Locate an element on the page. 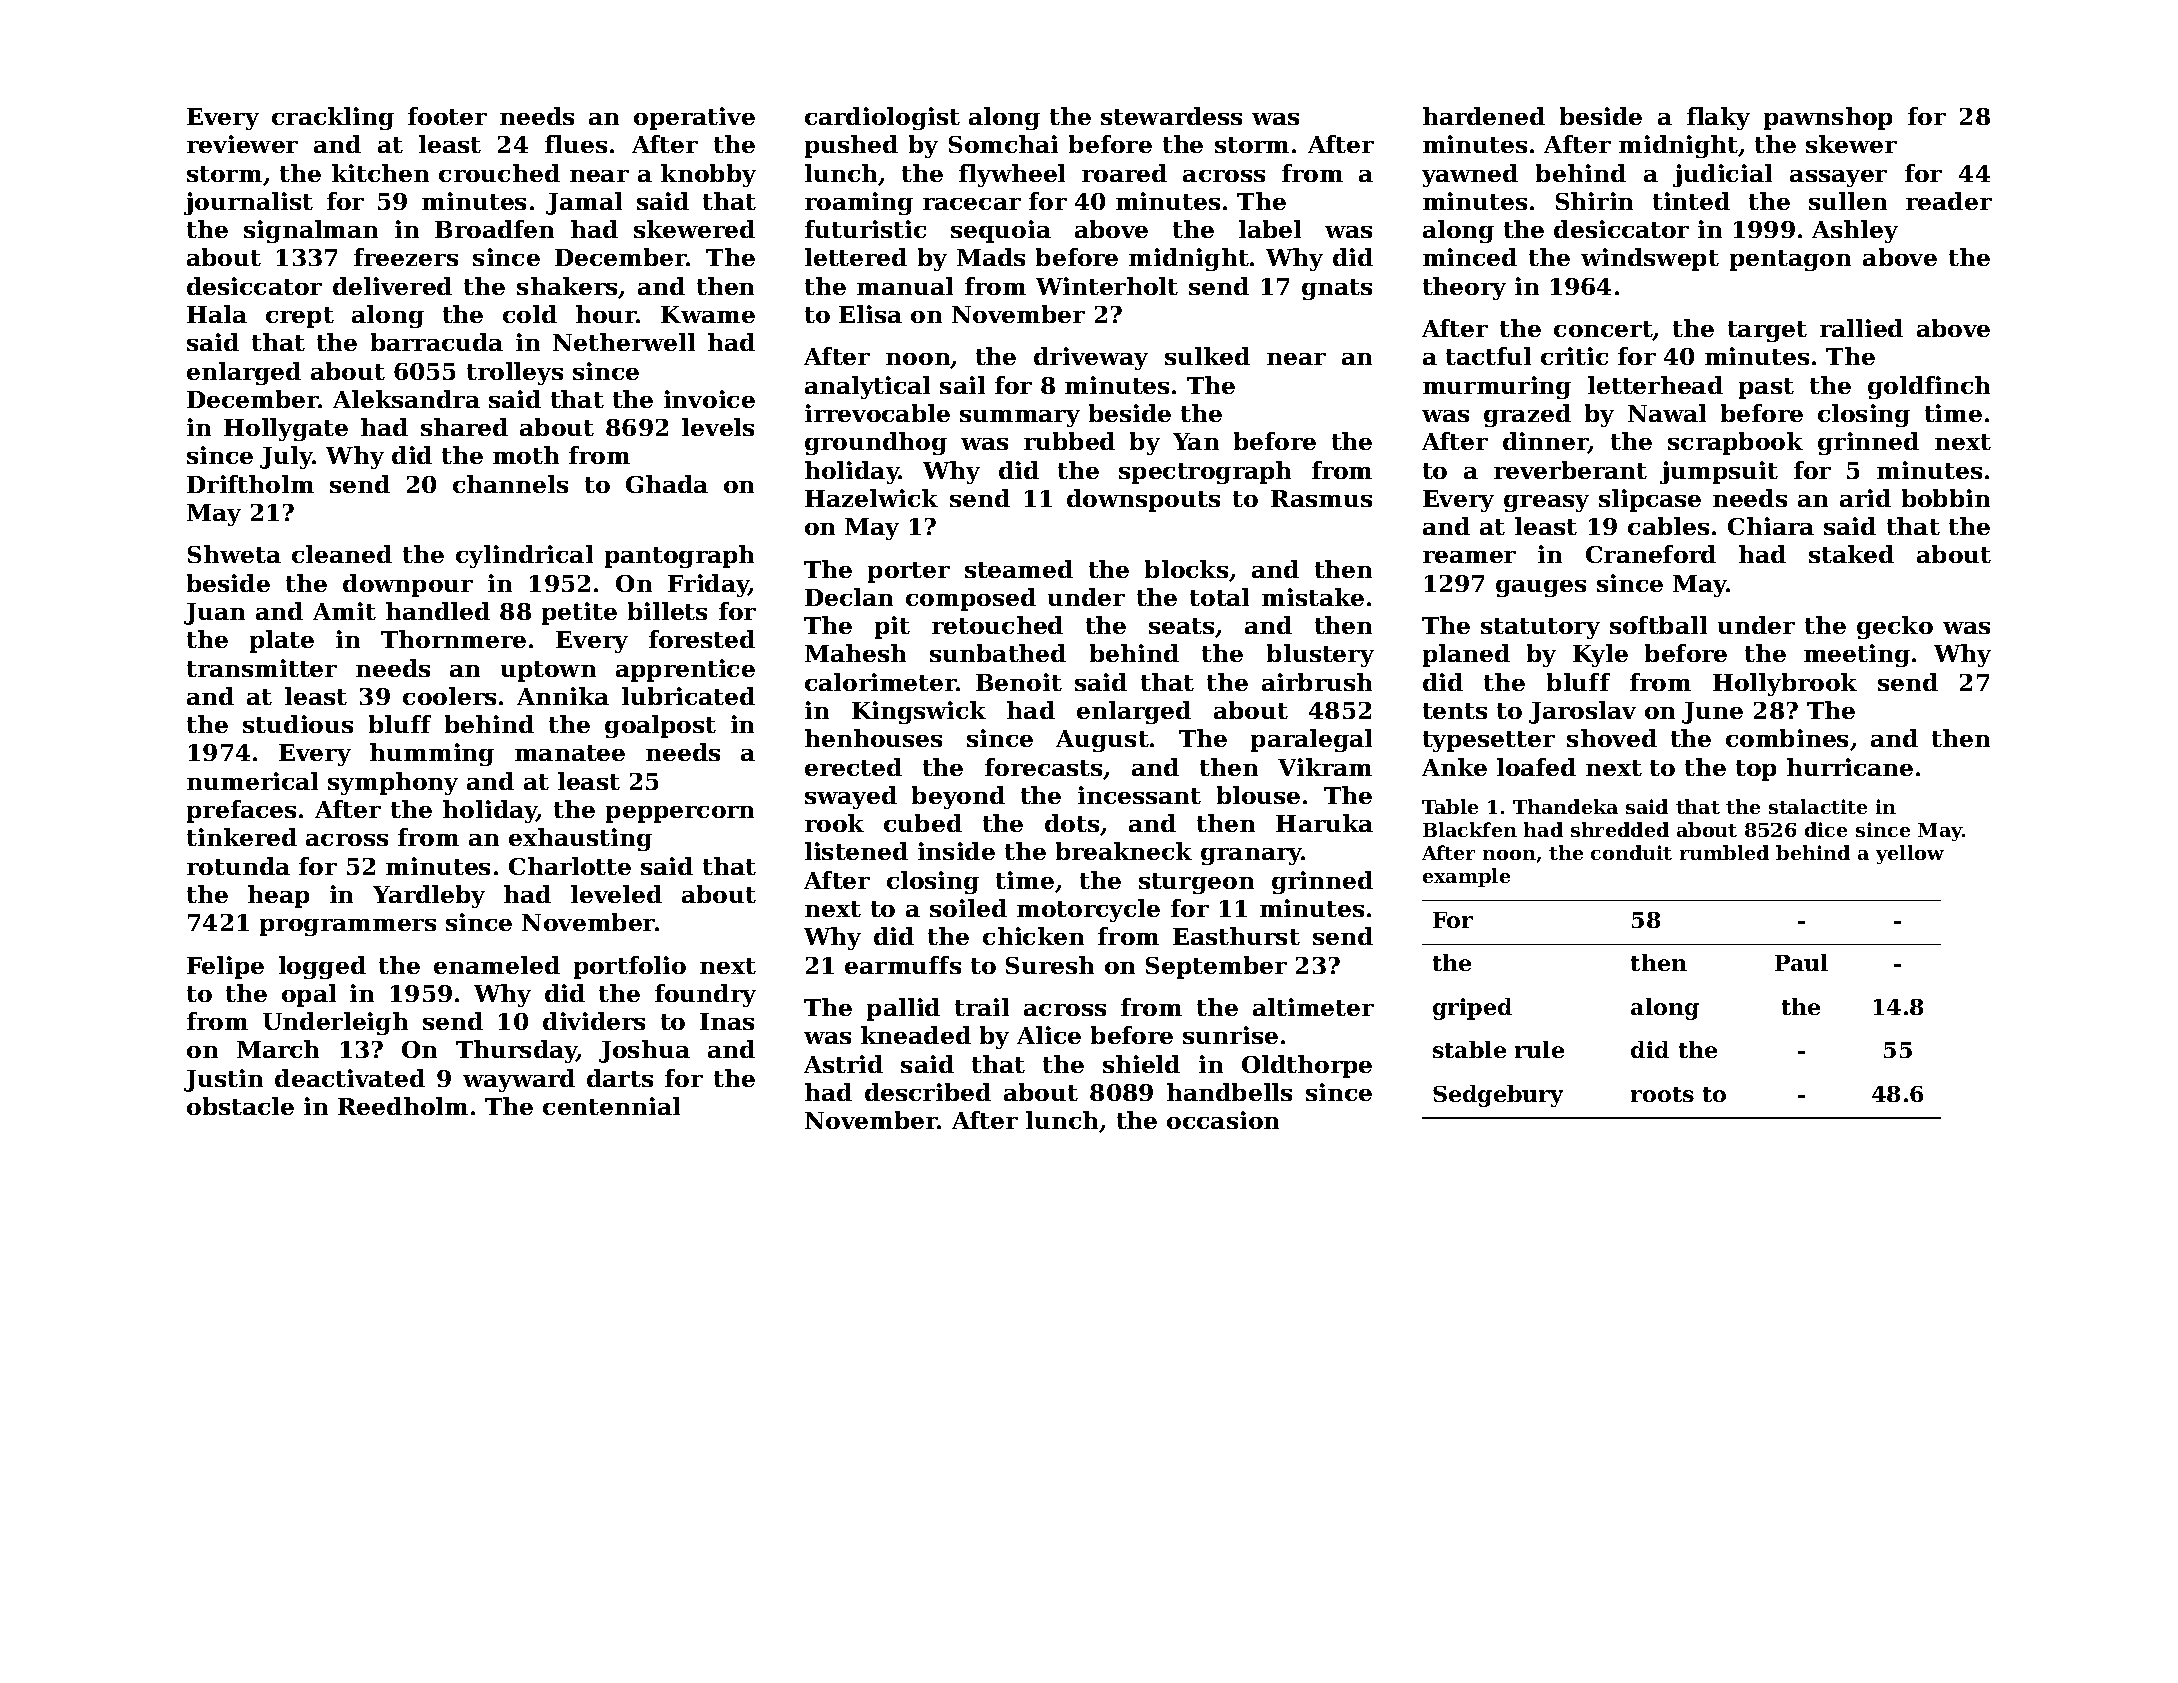 This image has width=2178, height=1683. journalist is located at coordinates (248, 203).
